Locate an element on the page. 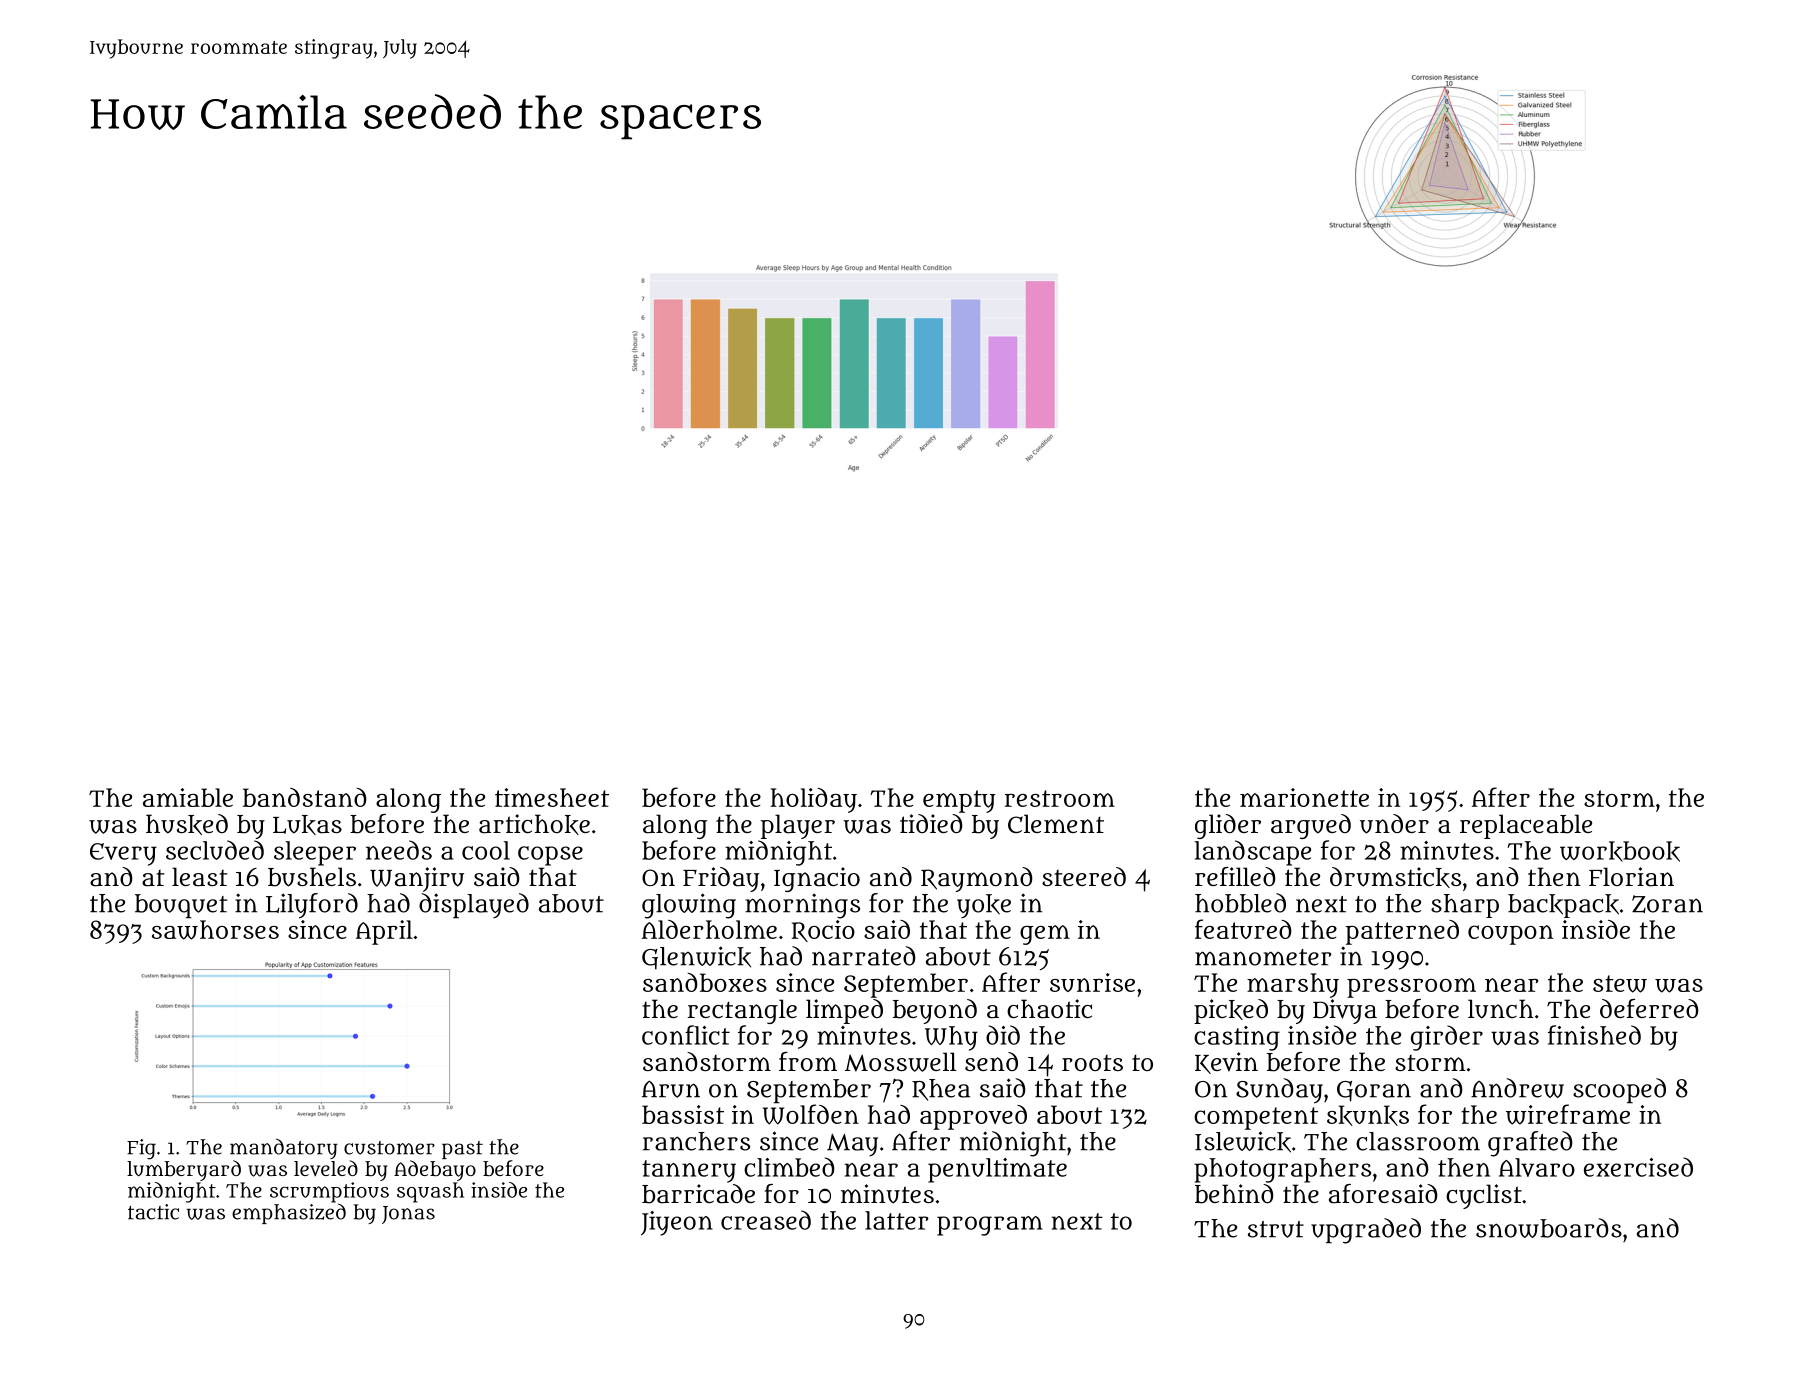  Rhea is located at coordinates (941, 1090).
